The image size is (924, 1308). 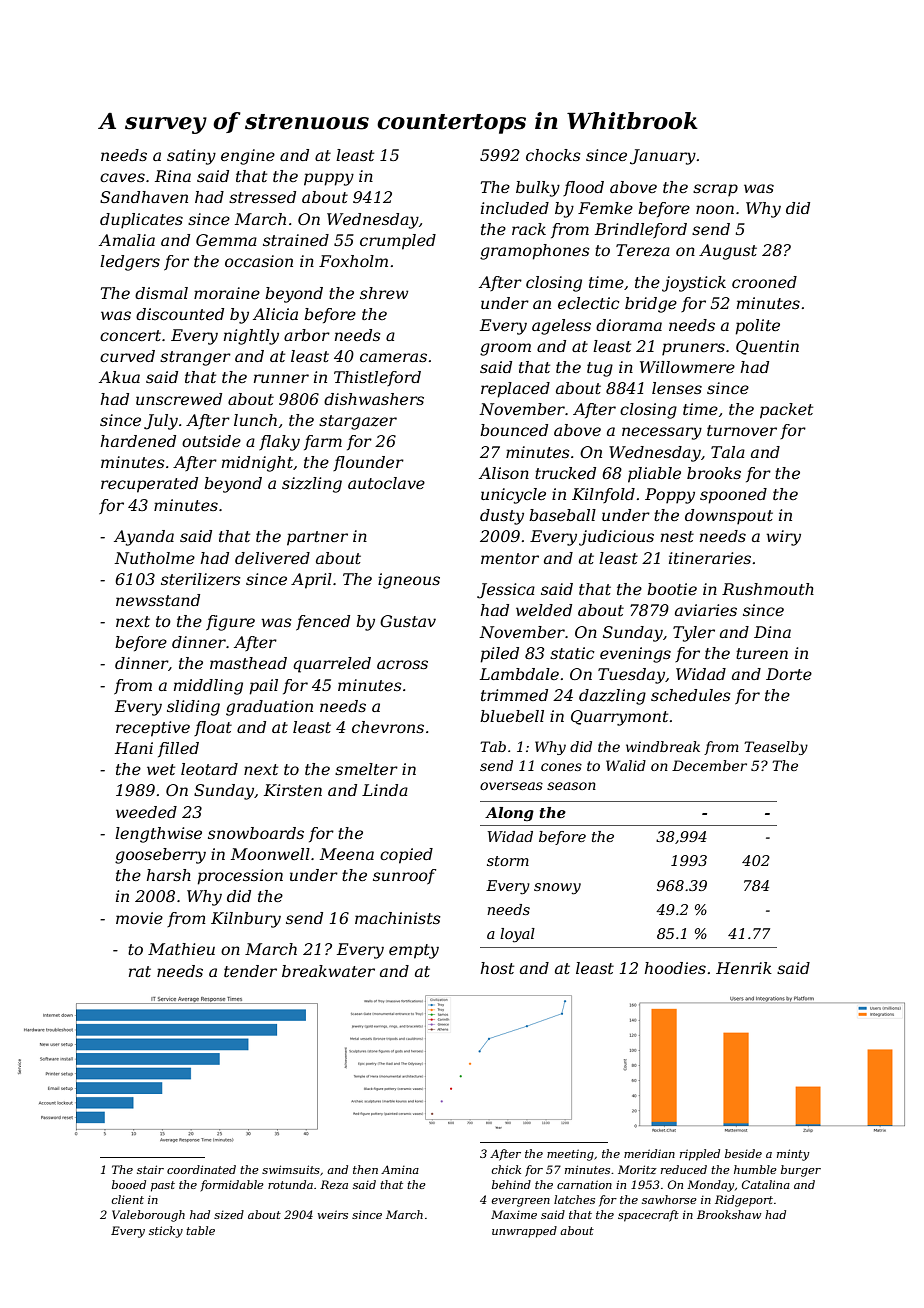 I want to click on duplicates, so click(x=141, y=221).
